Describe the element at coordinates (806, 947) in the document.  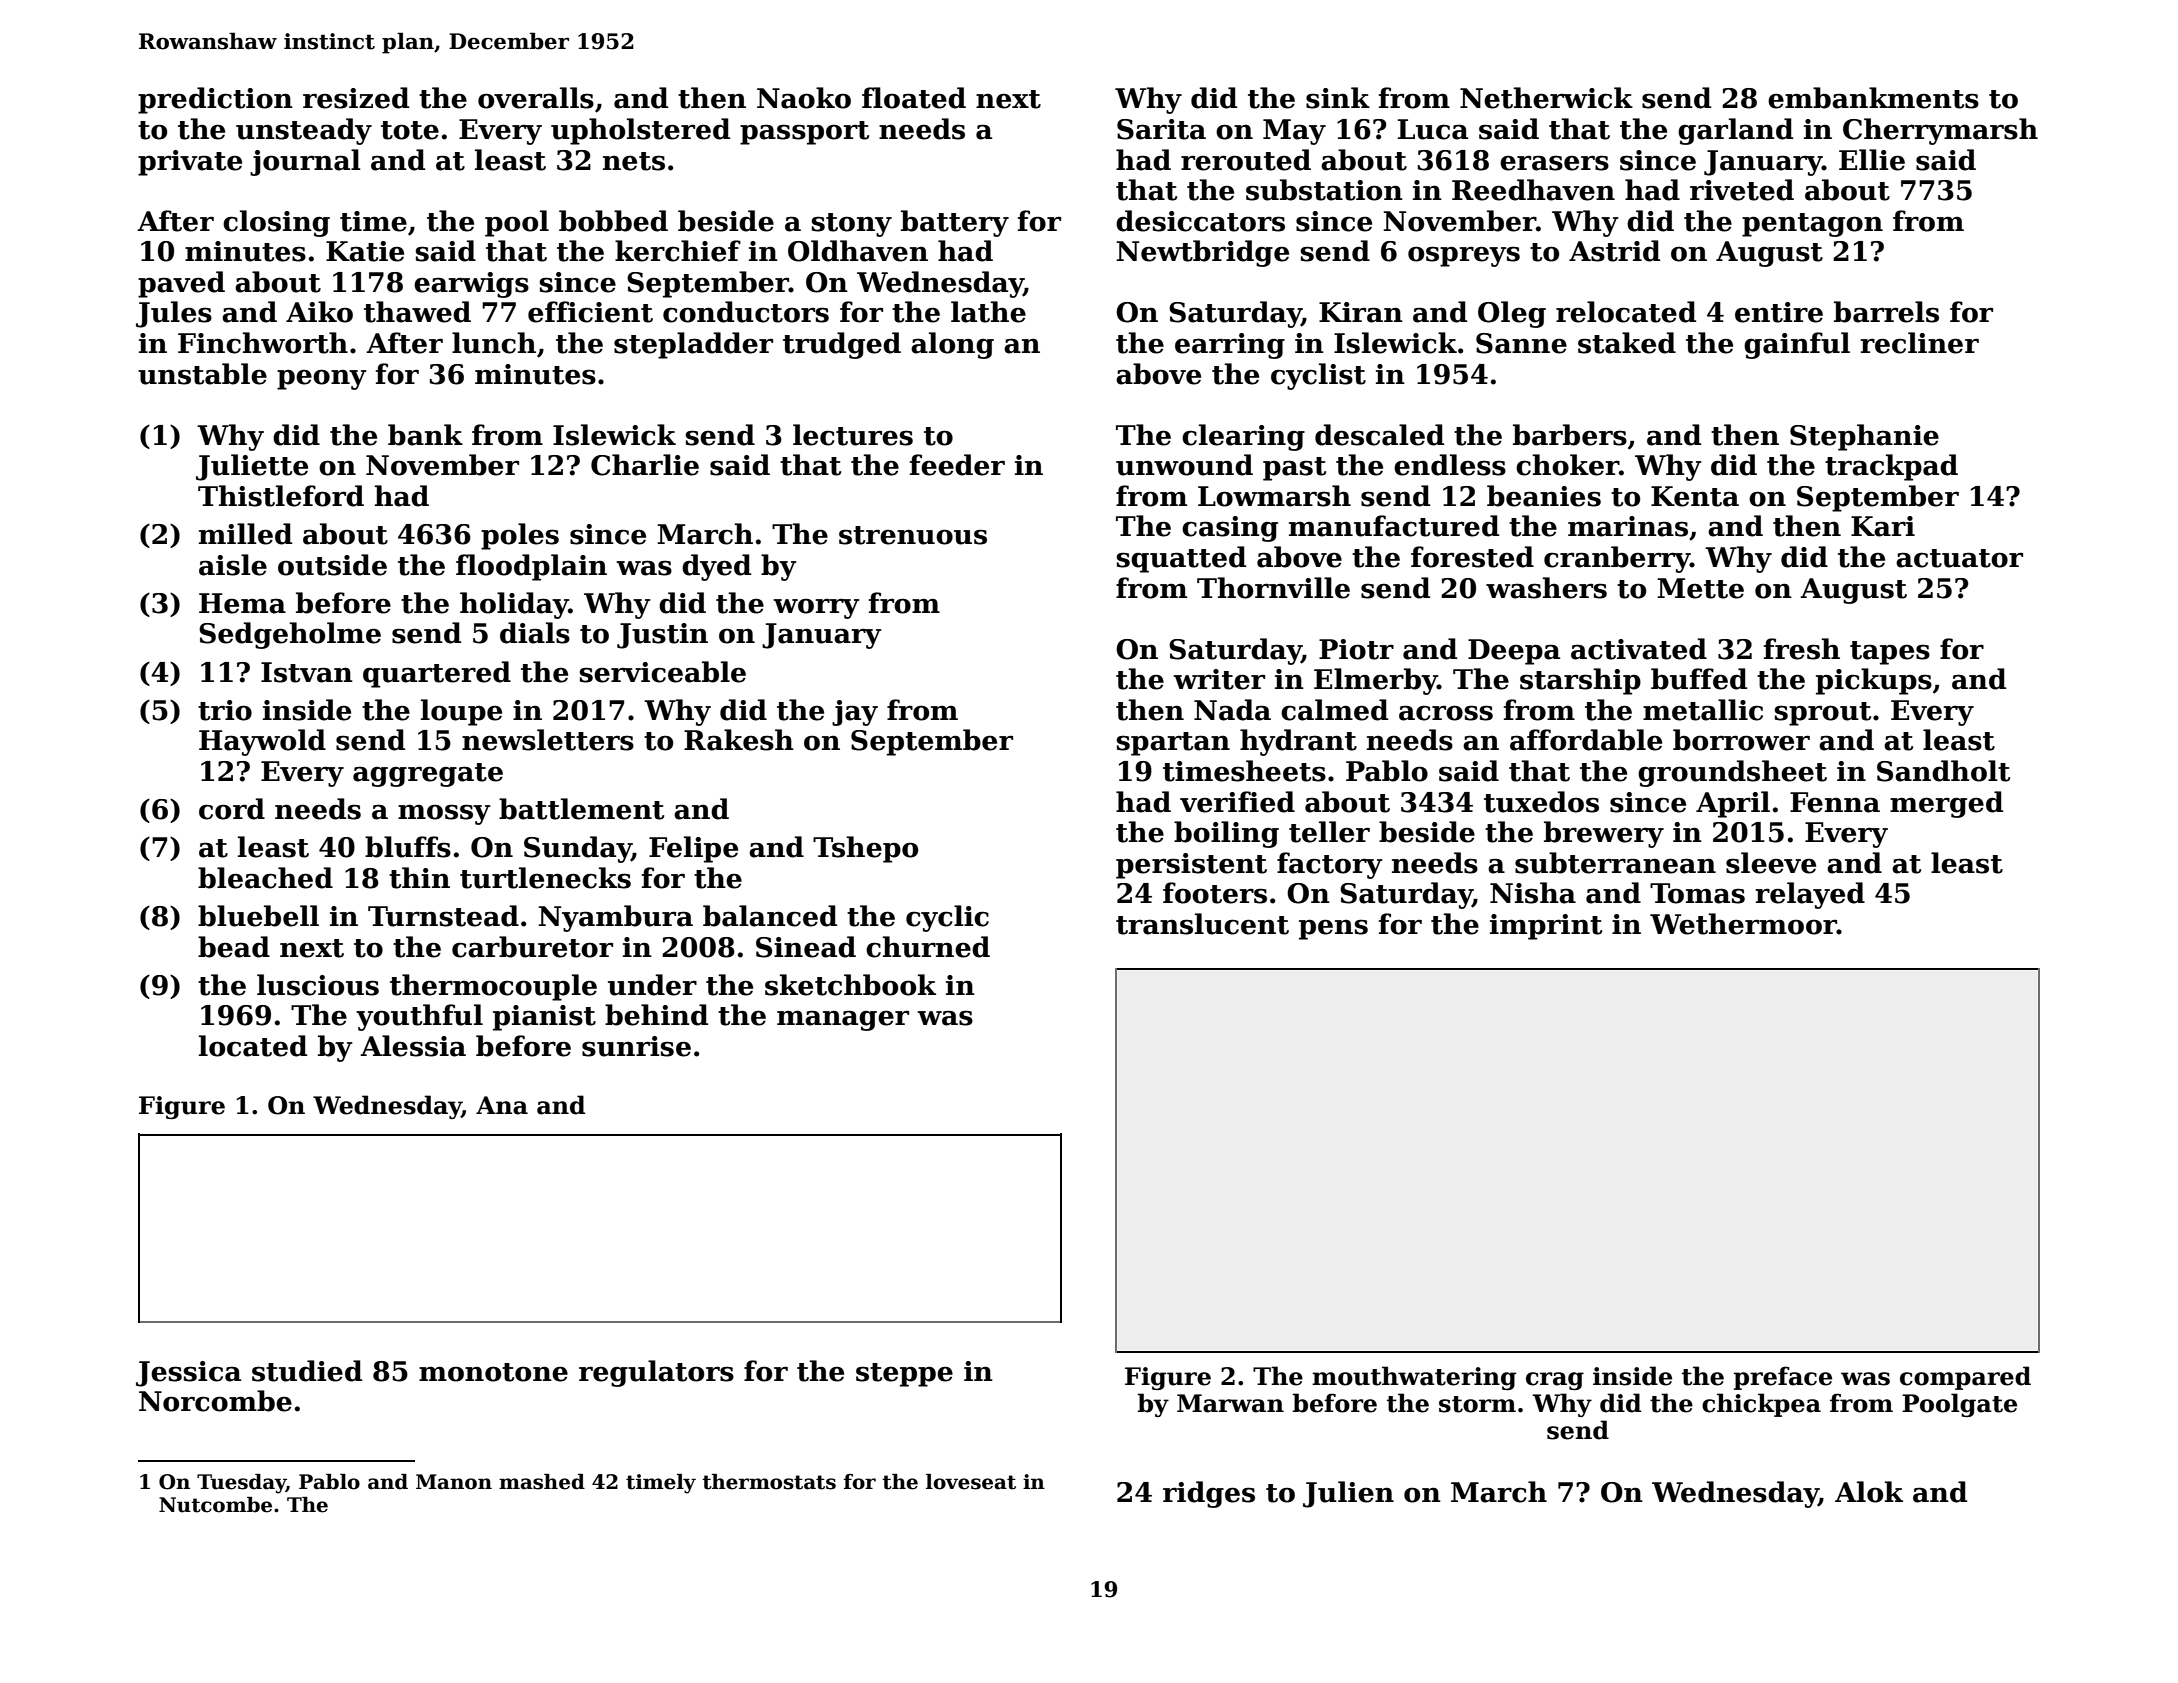
I see `Sinead` at that location.
